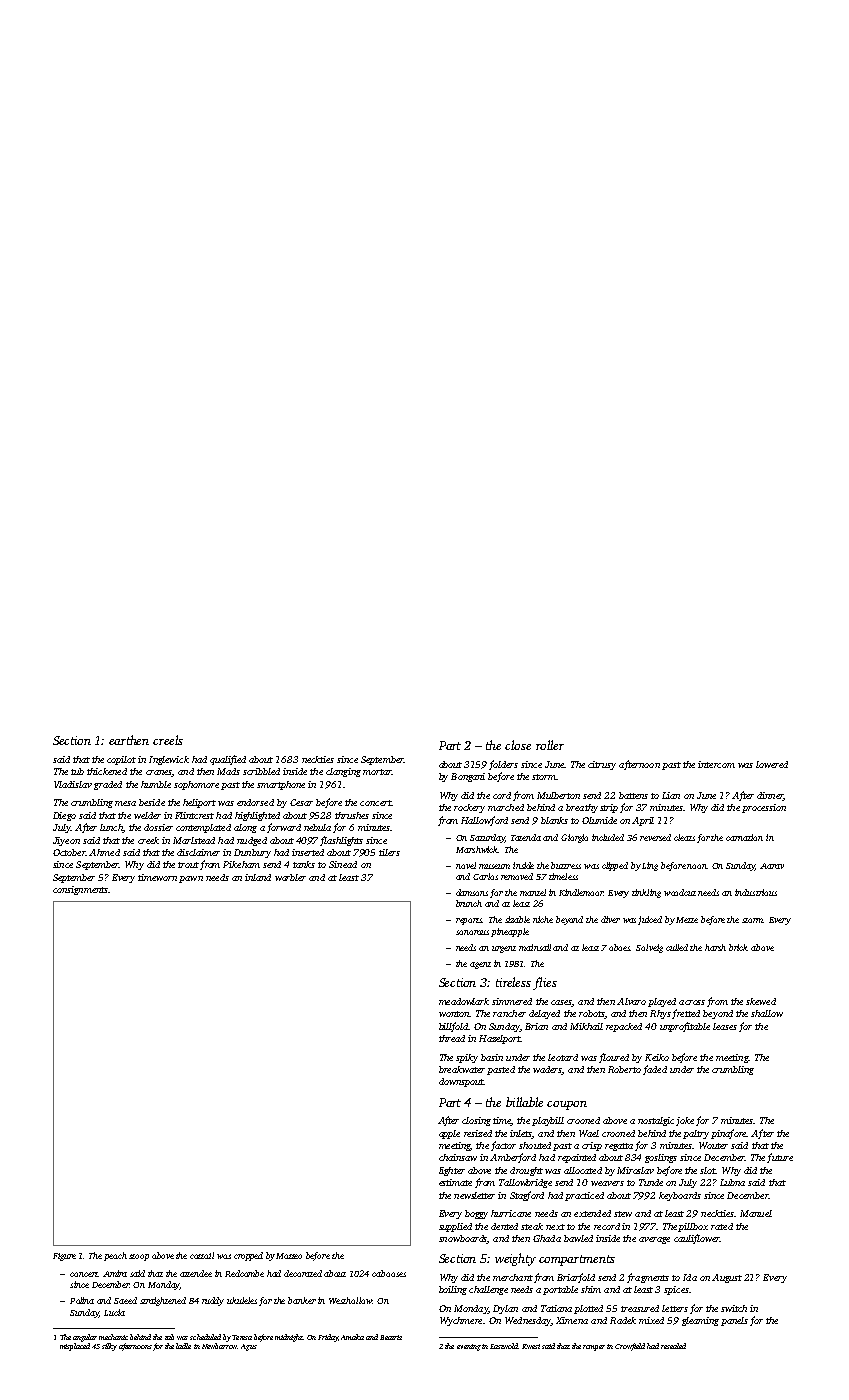 The image size is (849, 1400). Describe the element at coordinates (602, 765) in the screenshot. I see `citrusy` at that location.
